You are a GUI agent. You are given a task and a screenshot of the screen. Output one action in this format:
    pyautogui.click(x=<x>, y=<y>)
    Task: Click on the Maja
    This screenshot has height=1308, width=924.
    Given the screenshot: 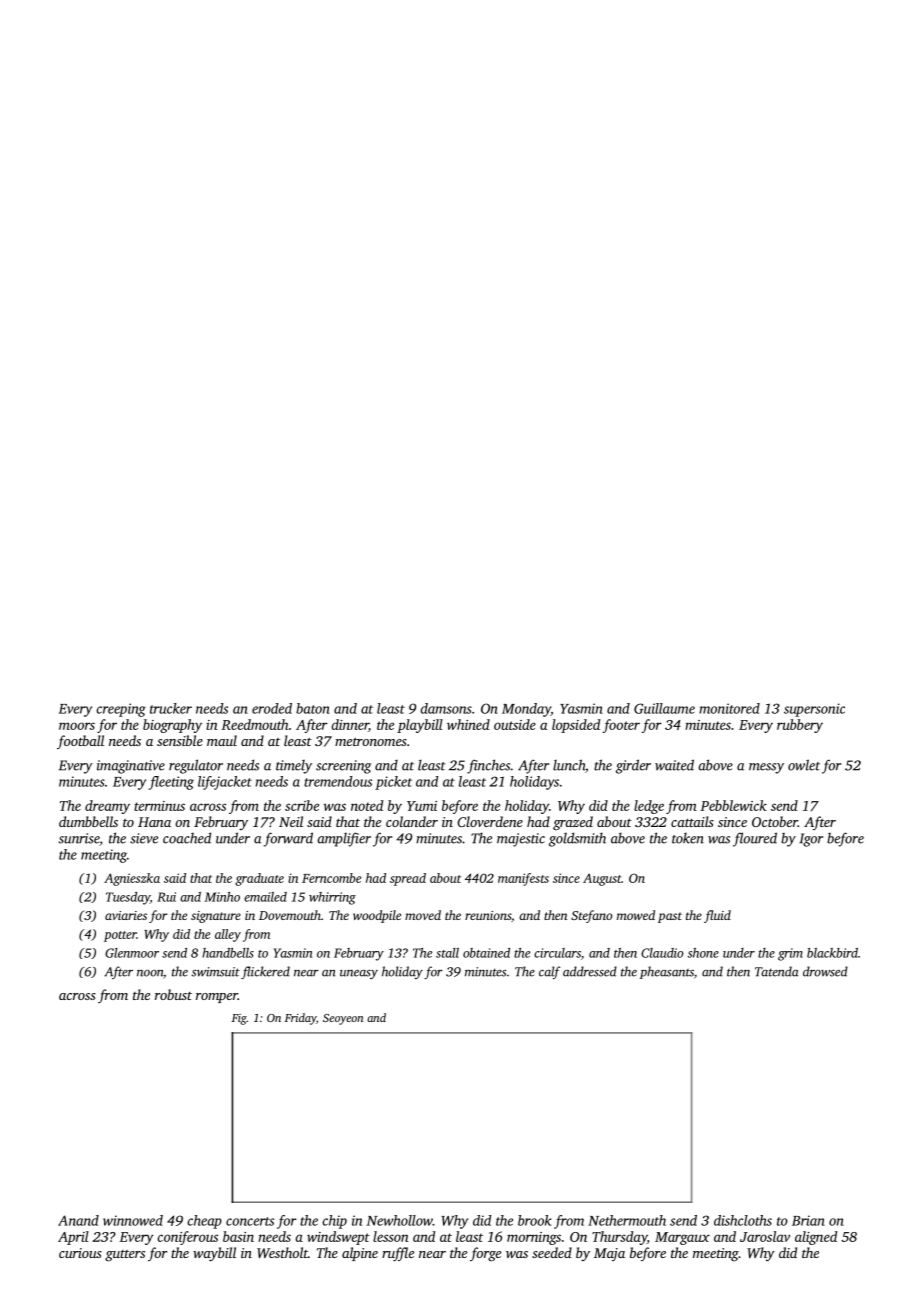 What is the action you would take?
    pyautogui.click(x=609, y=1254)
